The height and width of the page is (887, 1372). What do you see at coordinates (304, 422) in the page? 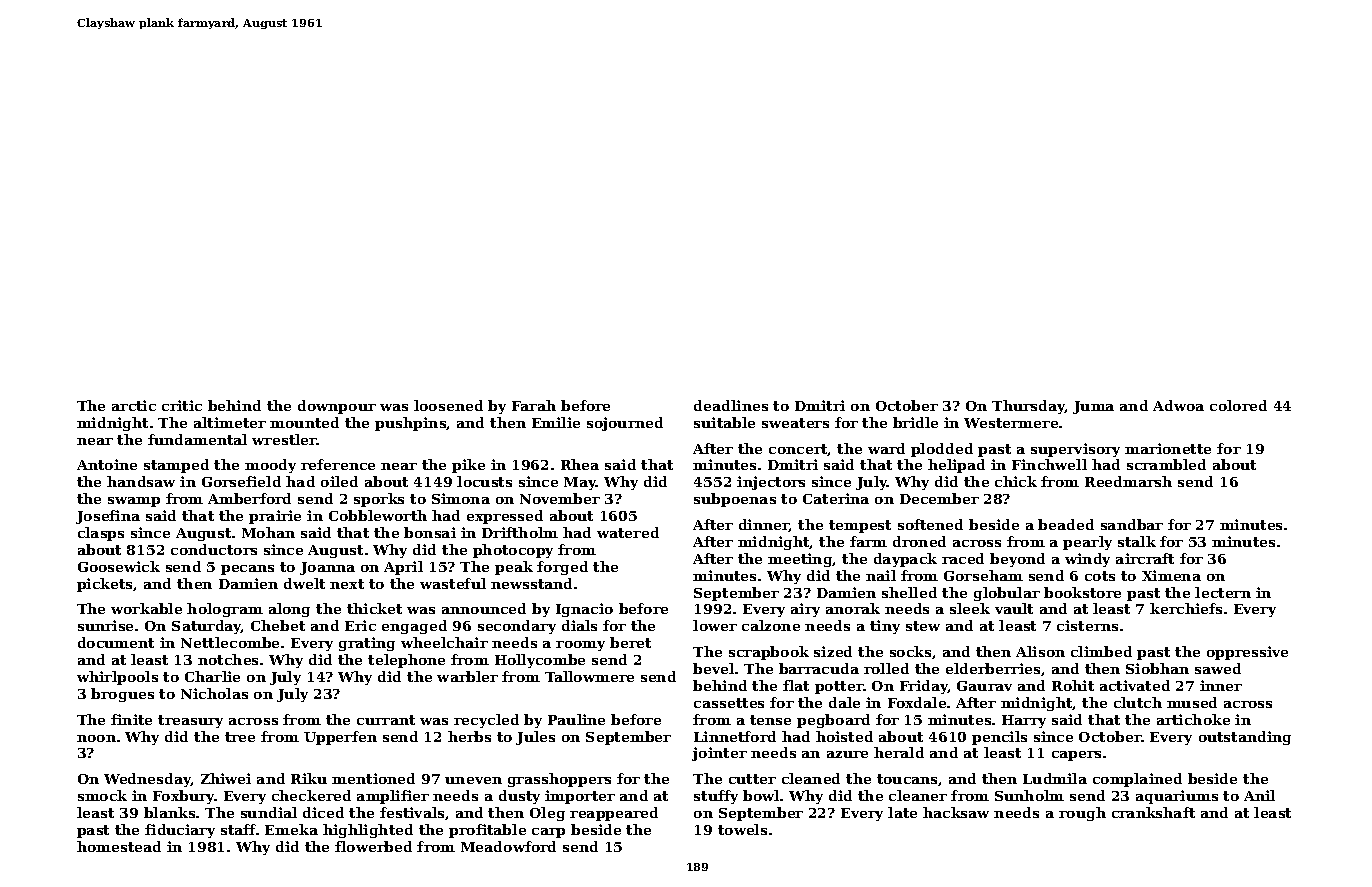
I see `mounted` at bounding box center [304, 422].
